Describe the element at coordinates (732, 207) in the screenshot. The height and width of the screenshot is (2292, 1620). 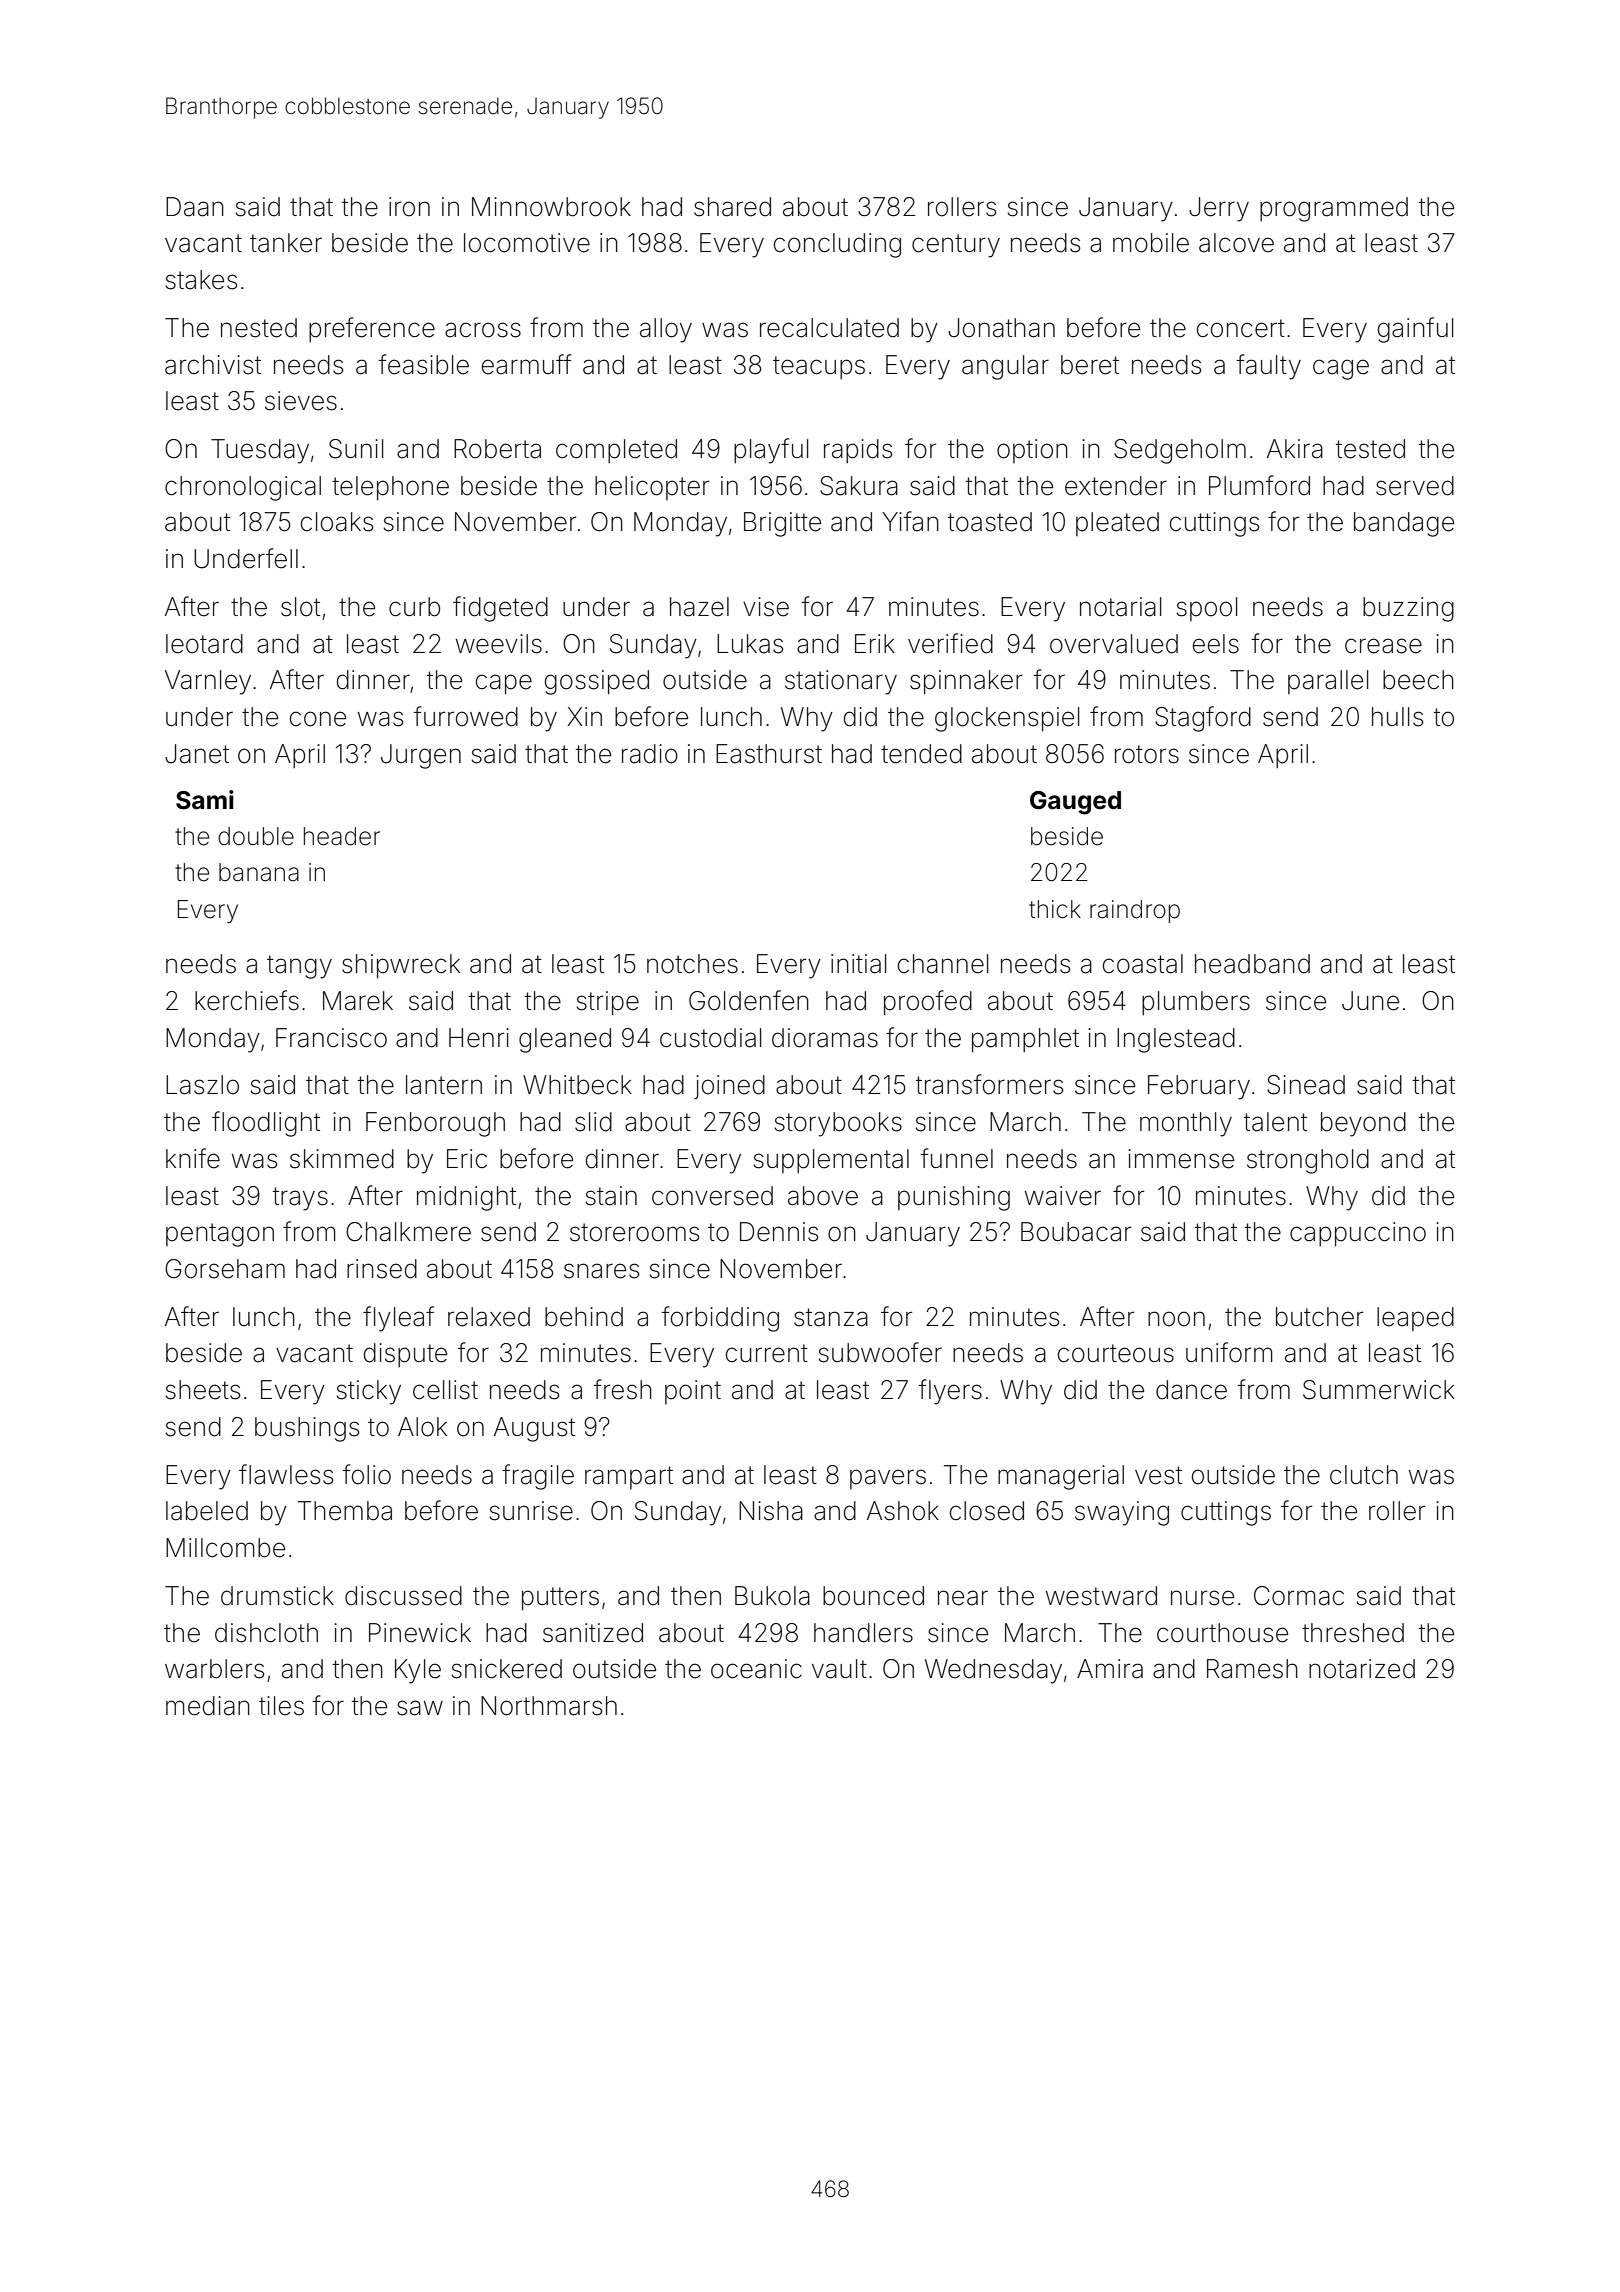
I see `shared` at that location.
